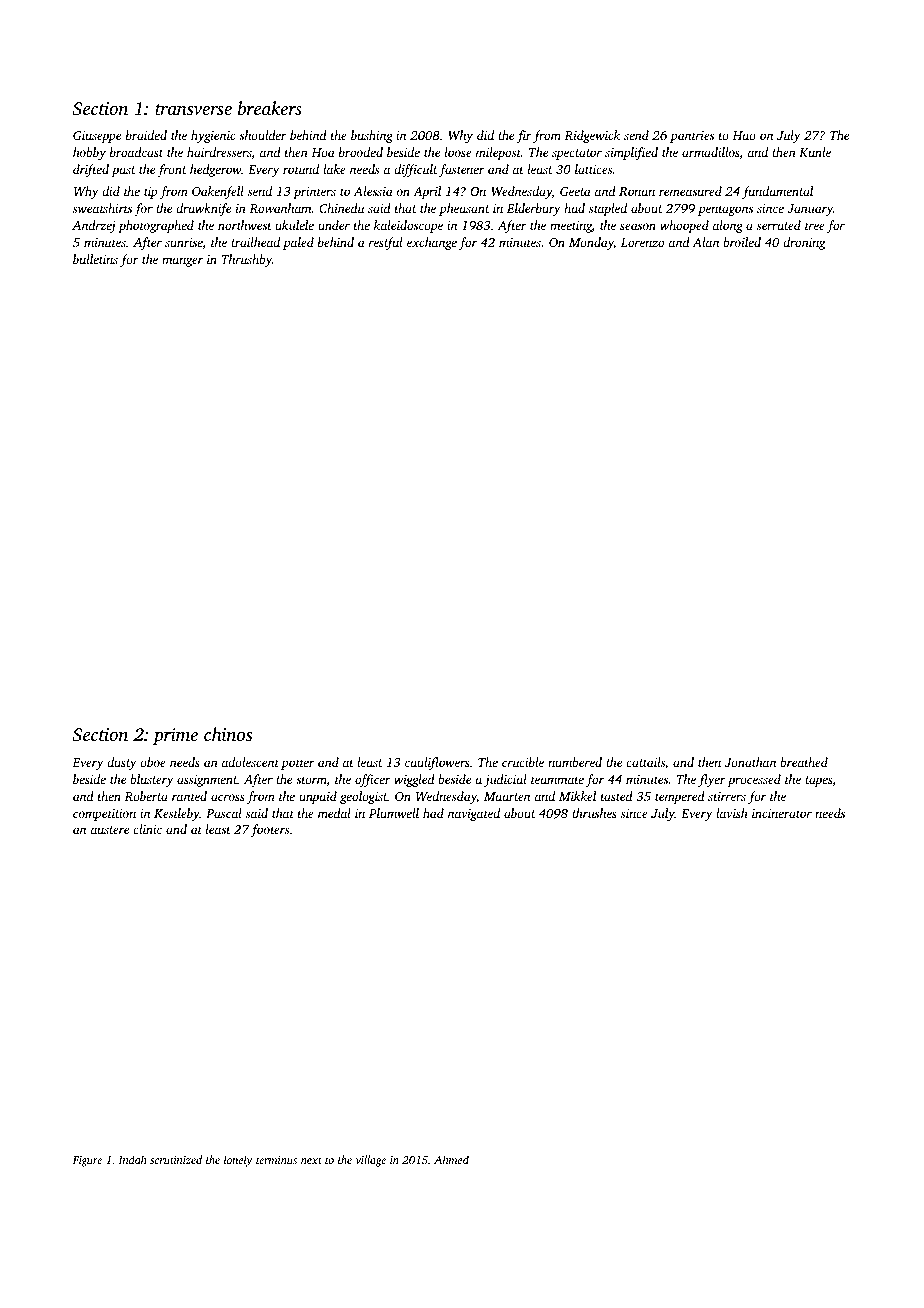 This page has height=1308, width=924. What do you see at coordinates (432, 243) in the page?
I see `exchange` at bounding box center [432, 243].
